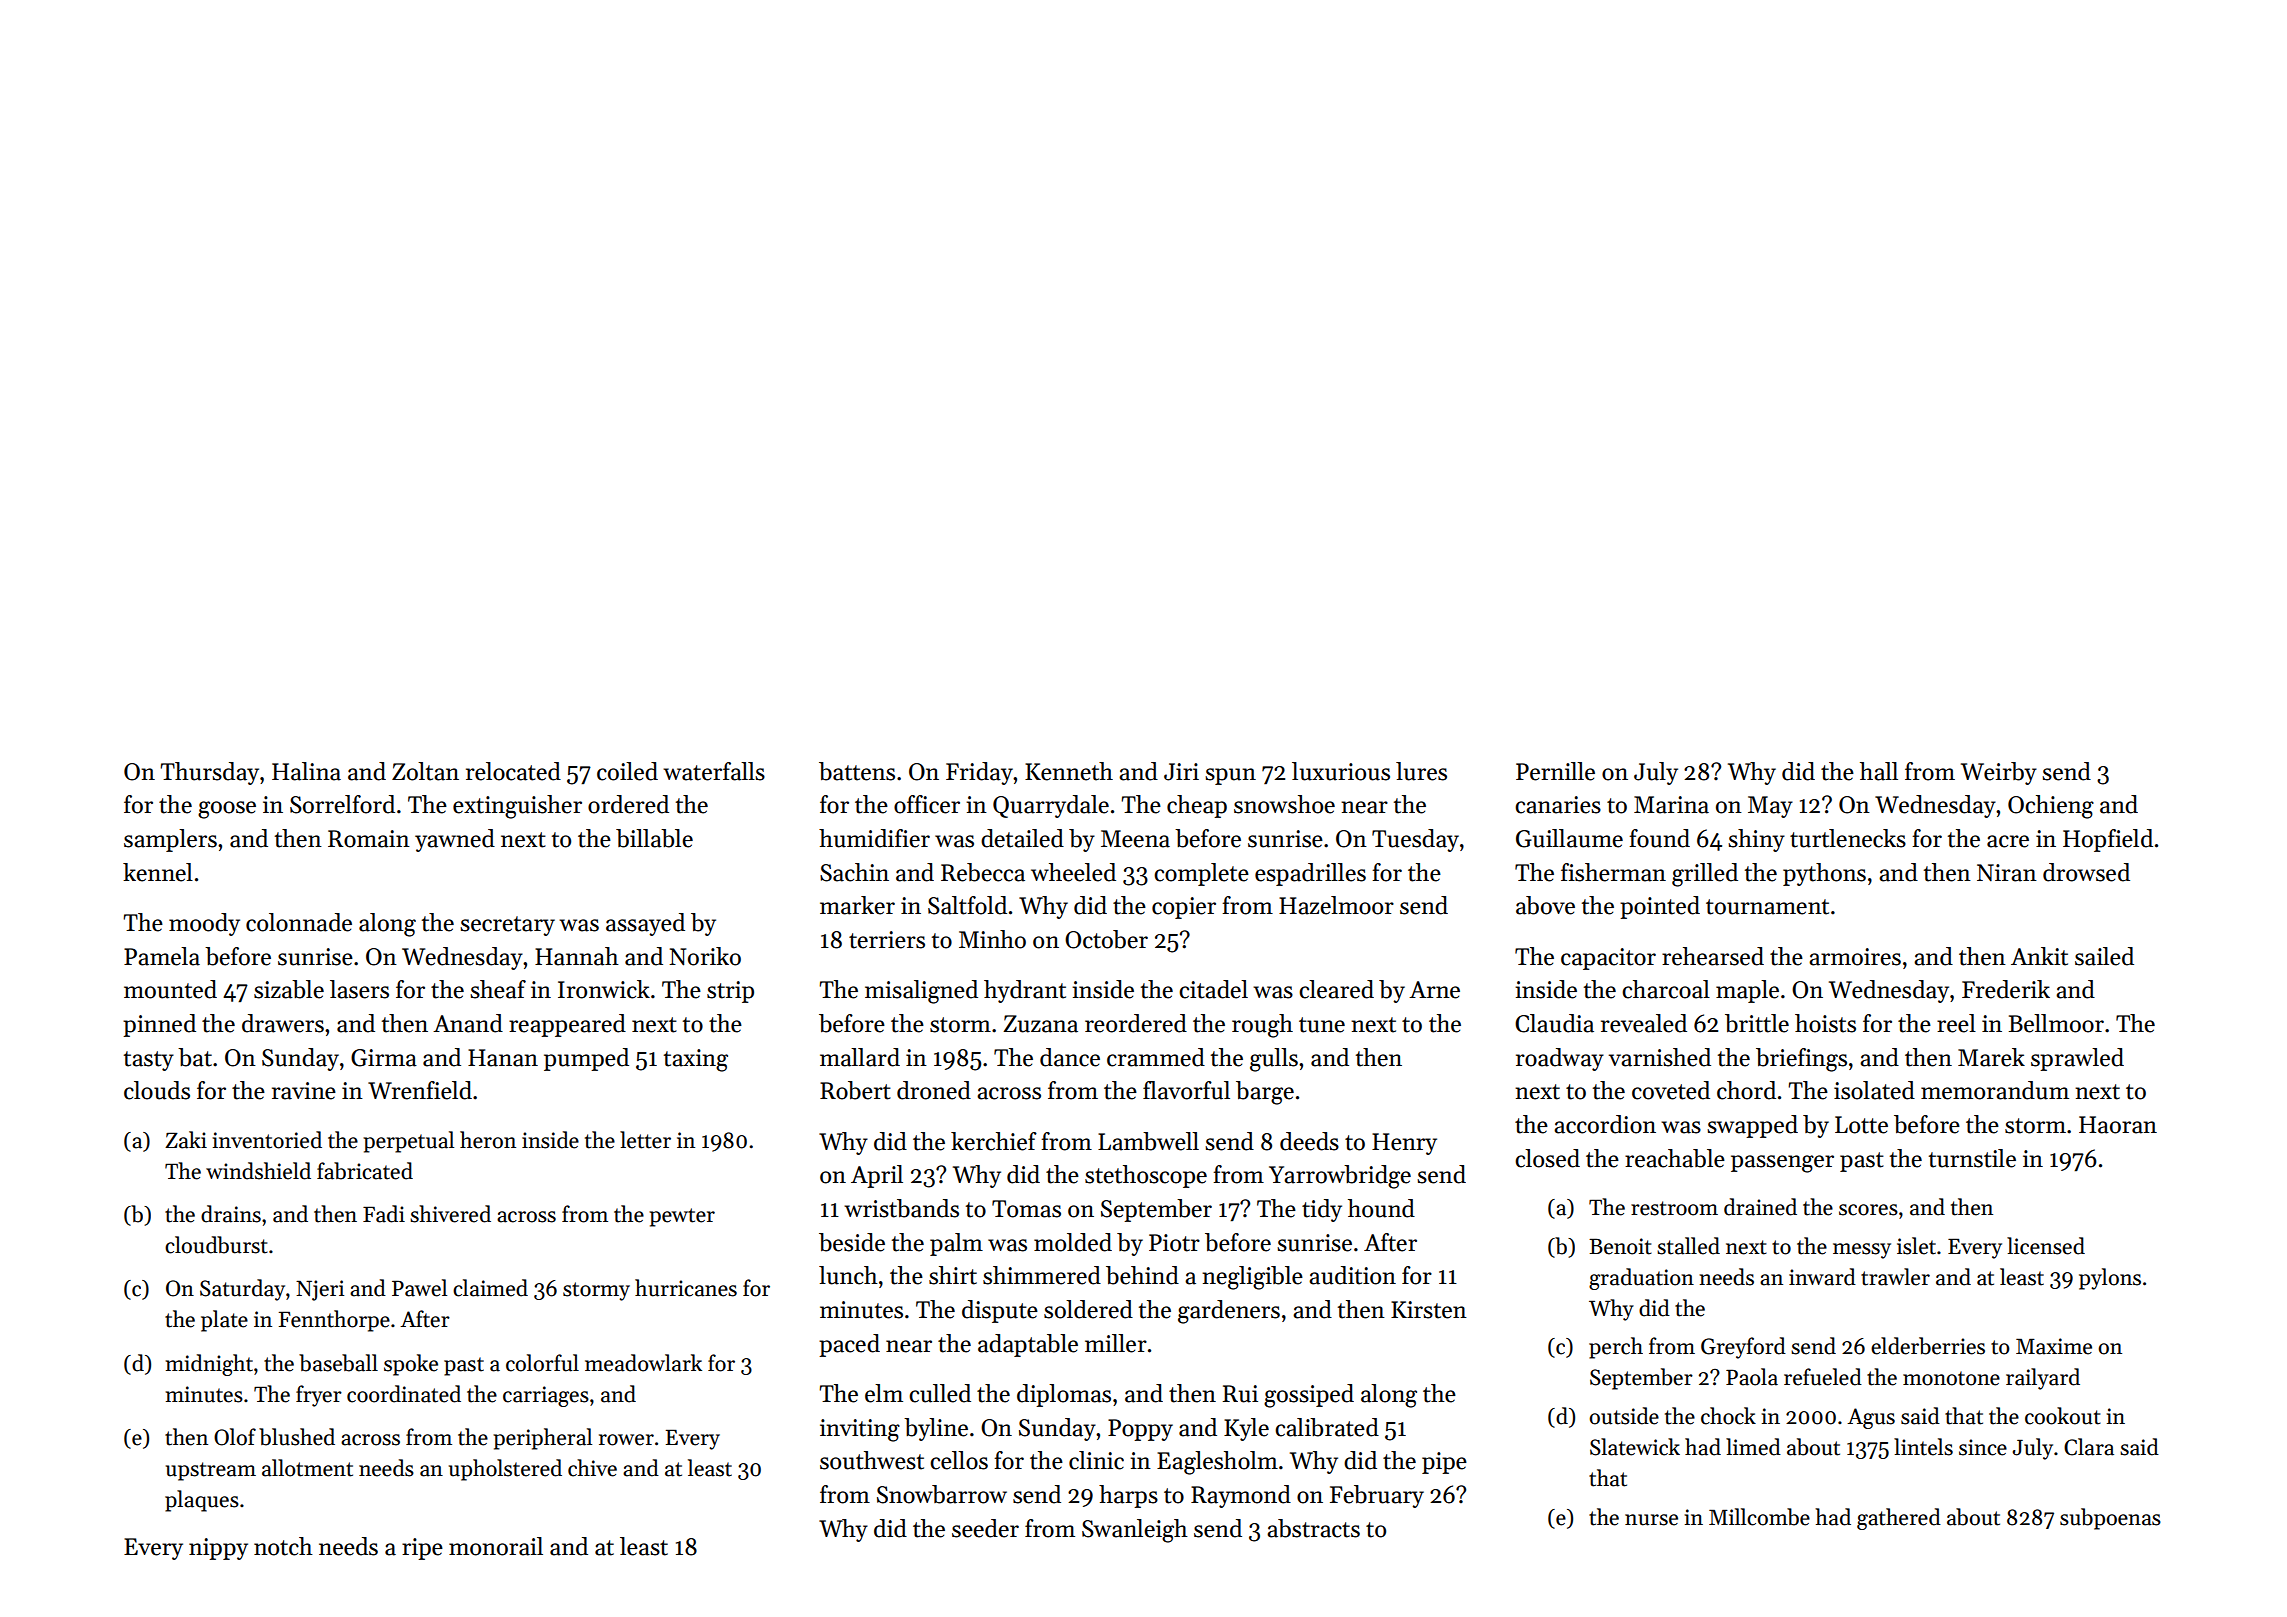 Image resolution: width=2287 pixels, height=1617 pixels. Describe the element at coordinates (1309, 1396) in the screenshot. I see `gossiped` at that location.
